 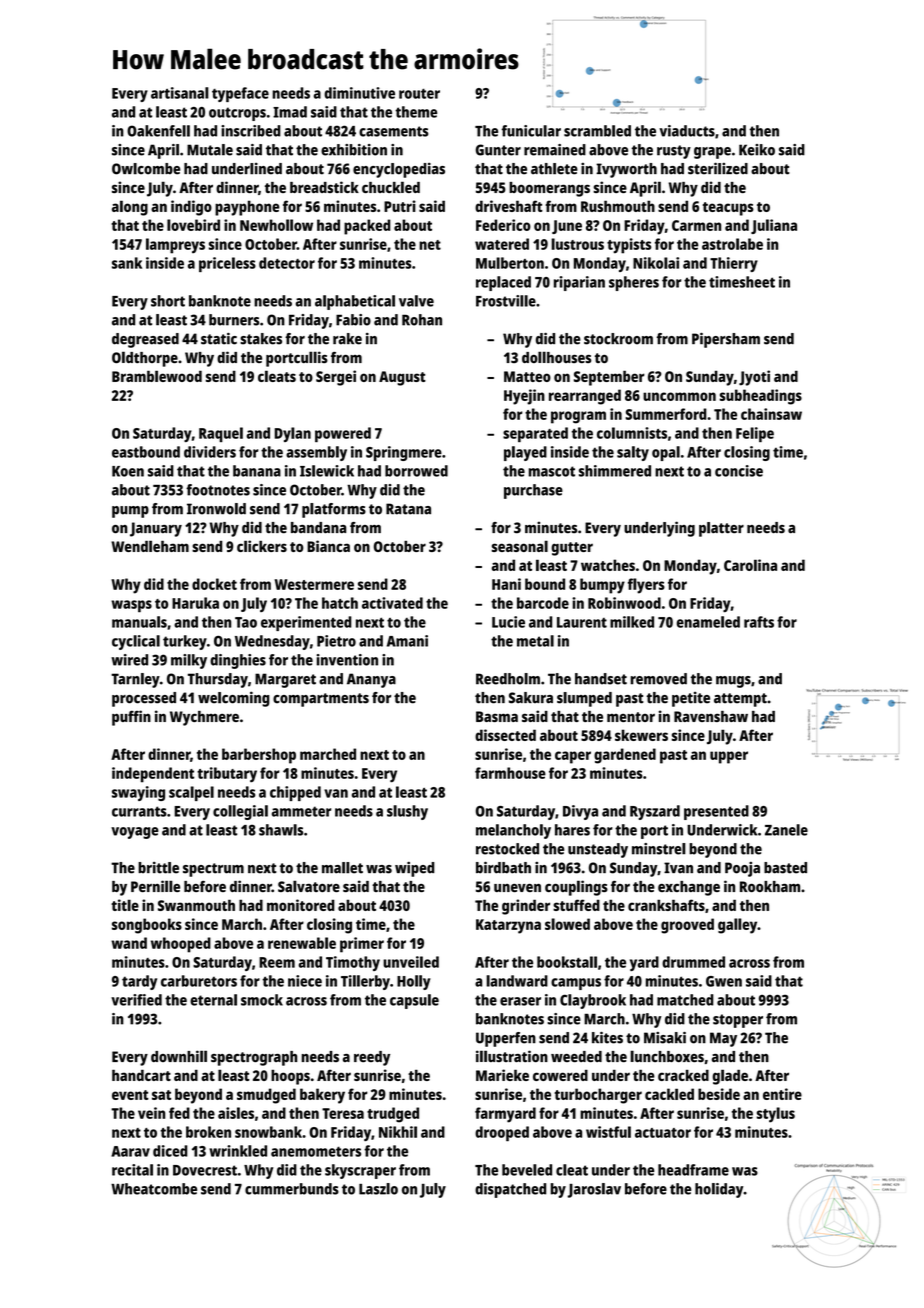 I want to click on spheres, so click(x=634, y=283).
